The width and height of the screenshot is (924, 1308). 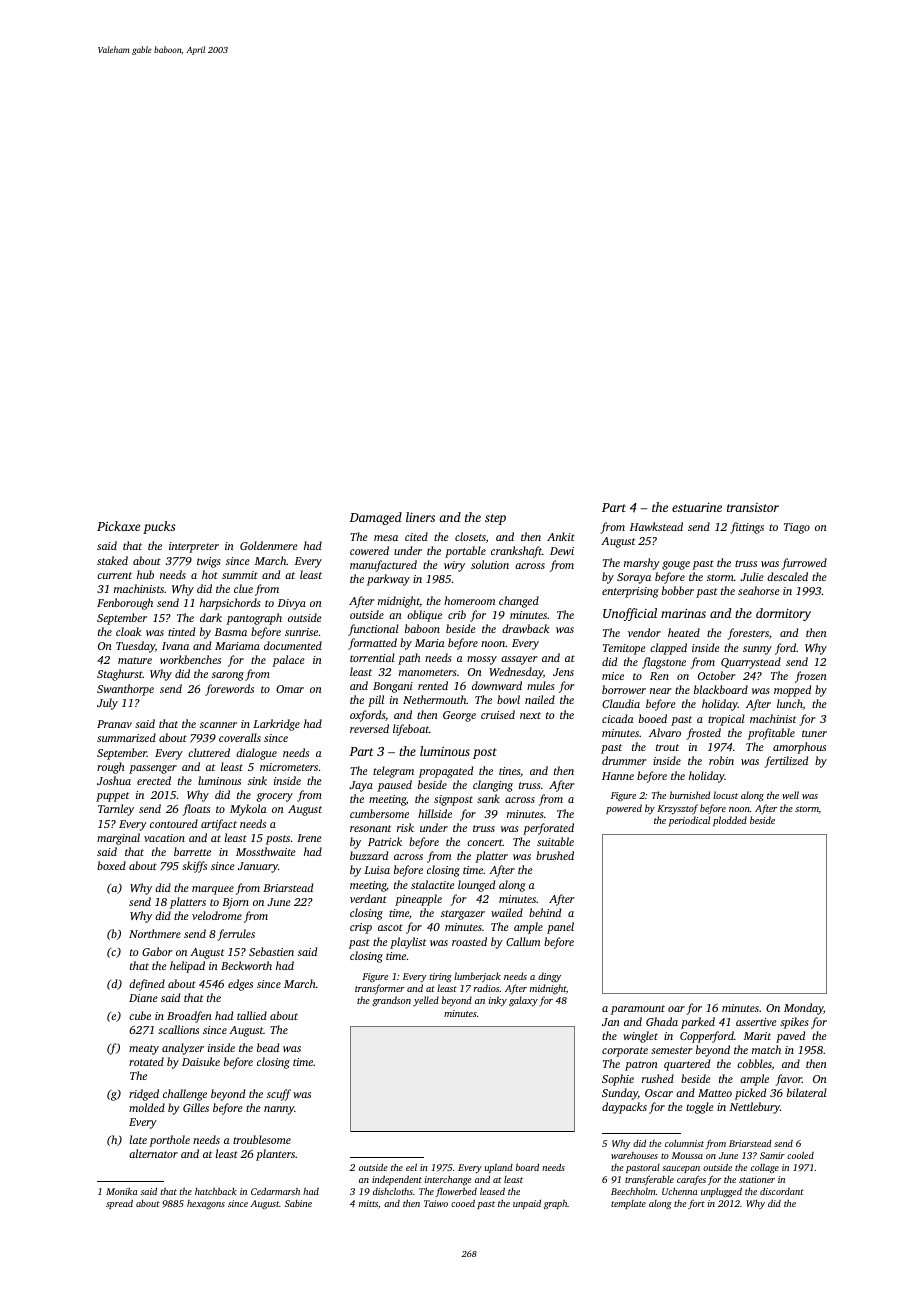 What do you see at coordinates (416, 536) in the screenshot?
I see `cited` at bounding box center [416, 536].
